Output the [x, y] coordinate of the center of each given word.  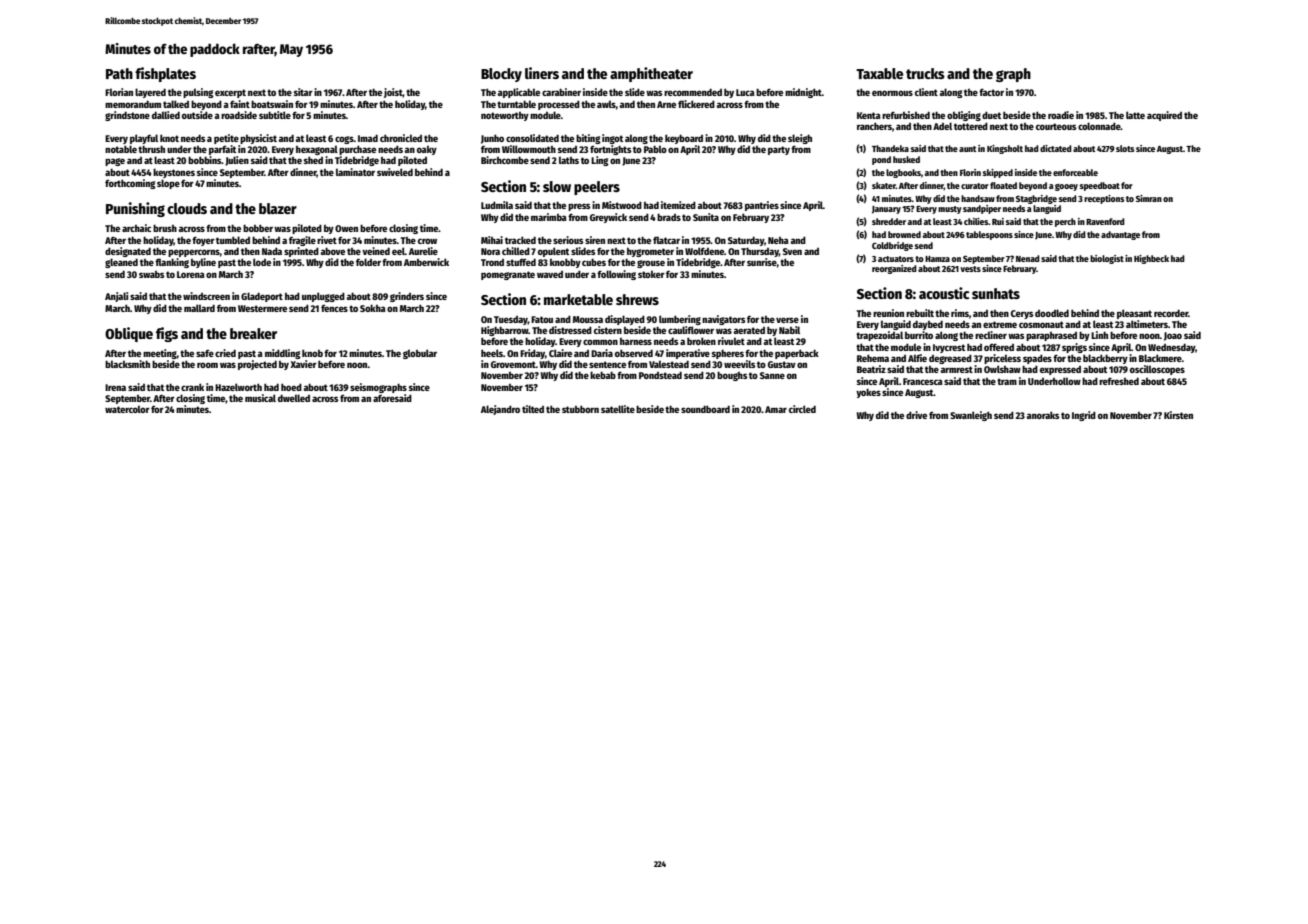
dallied [166, 115]
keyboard [684, 139]
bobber [258, 228]
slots [1125, 148]
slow [557, 186]
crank [192, 387]
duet [991, 115]
